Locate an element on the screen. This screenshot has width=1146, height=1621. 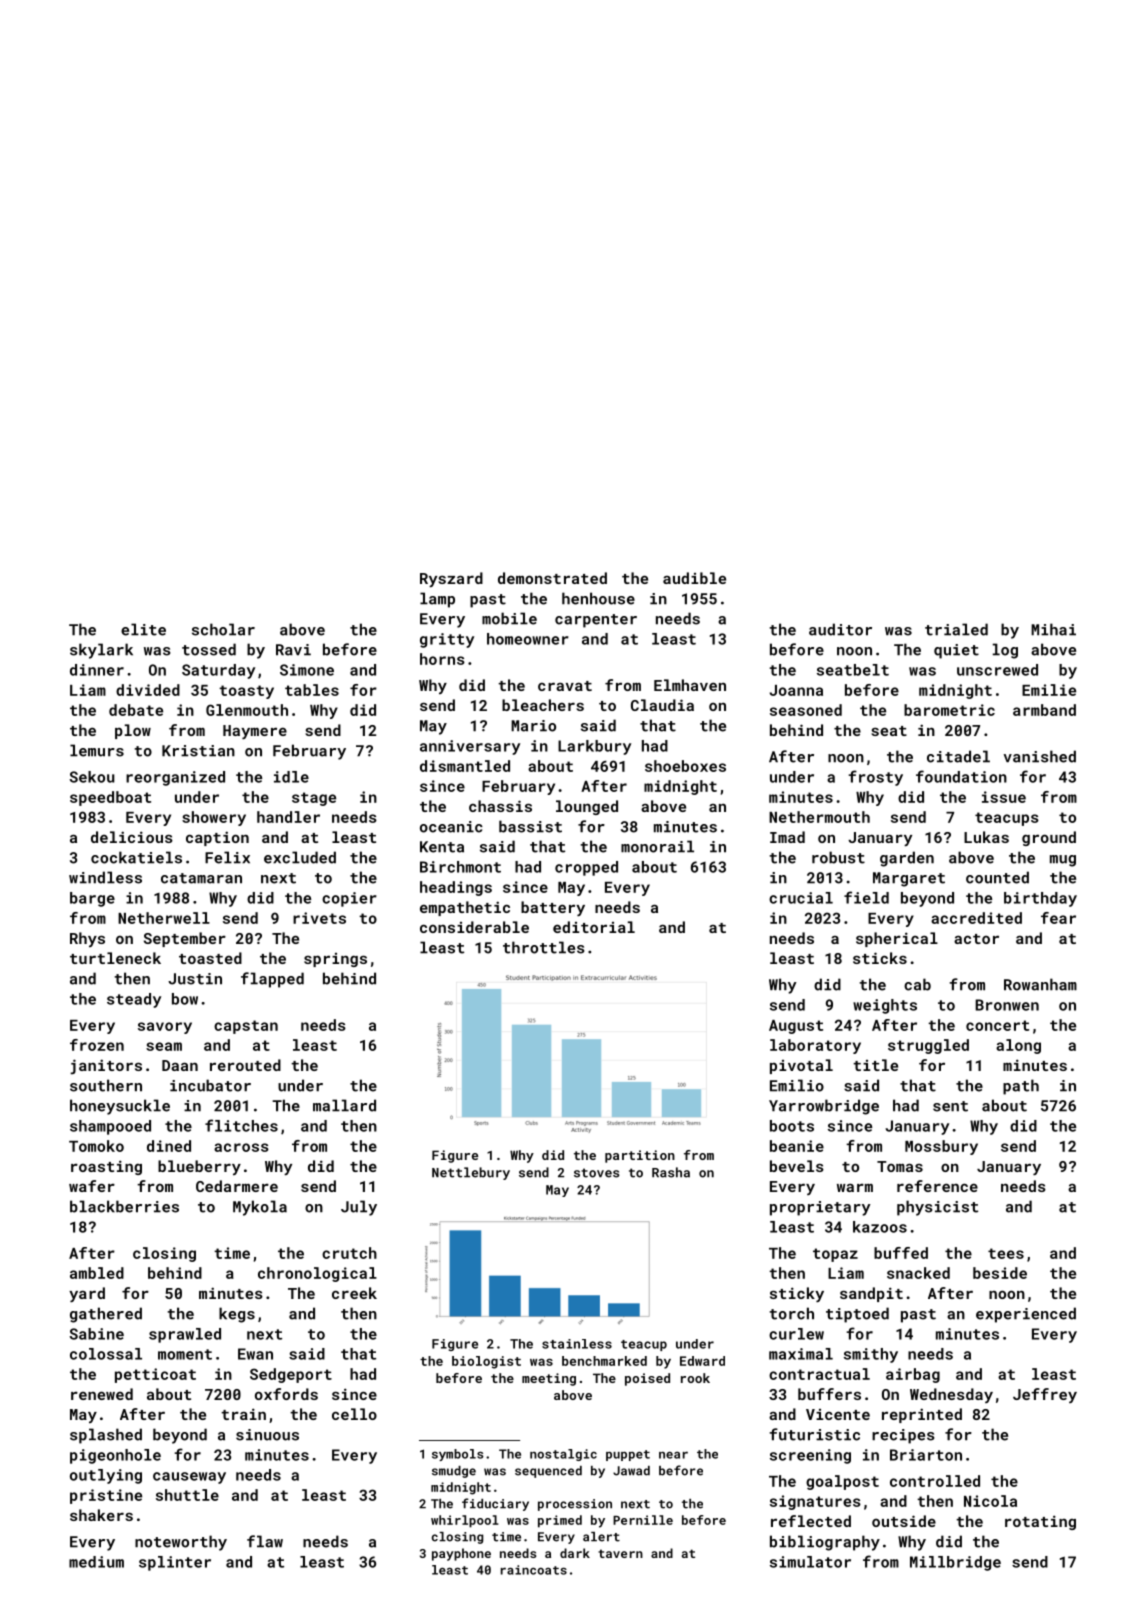
outlying is located at coordinates (106, 1476).
